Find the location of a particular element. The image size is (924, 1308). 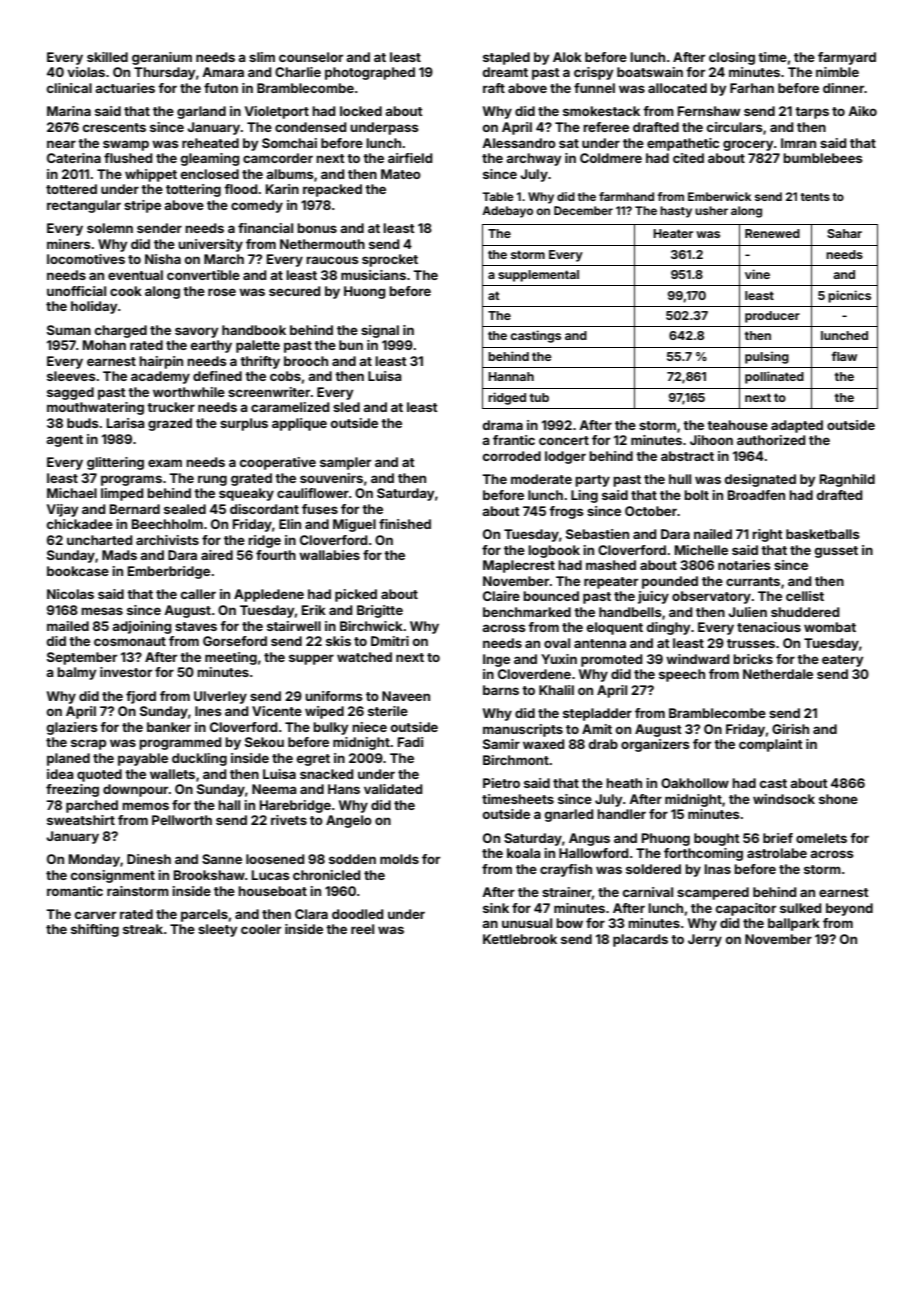

payable is located at coordinates (143, 759).
